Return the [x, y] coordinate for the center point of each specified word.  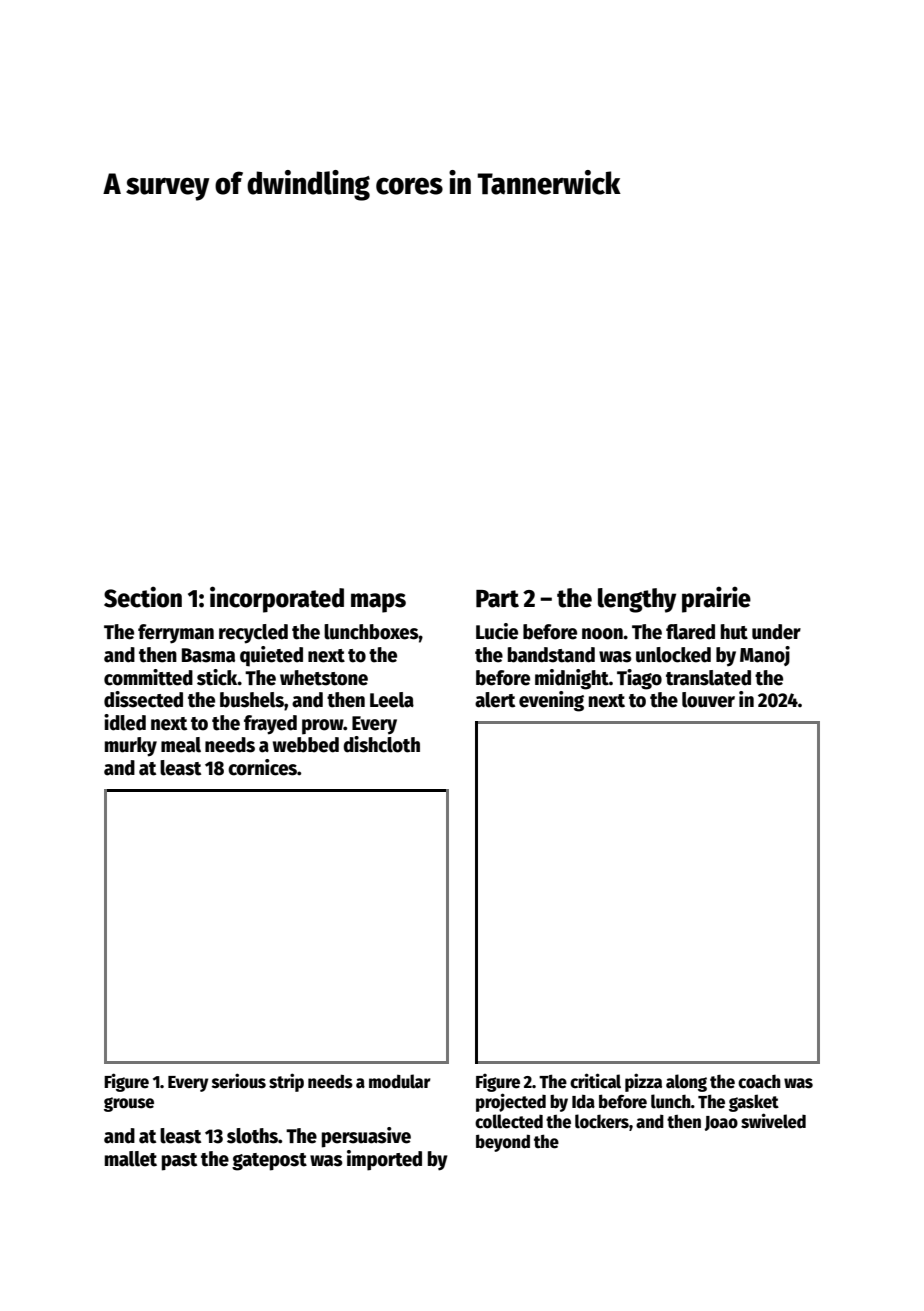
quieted [271, 656]
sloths [252, 1136]
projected [511, 1102]
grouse [129, 1104]
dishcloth [381, 744]
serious [239, 1081]
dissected [143, 699]
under [776, 632]
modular [400, 1081]
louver [708, 700]
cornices [262, 767]
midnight [572, 679]
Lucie [497, 631]
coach [759, 1082]
